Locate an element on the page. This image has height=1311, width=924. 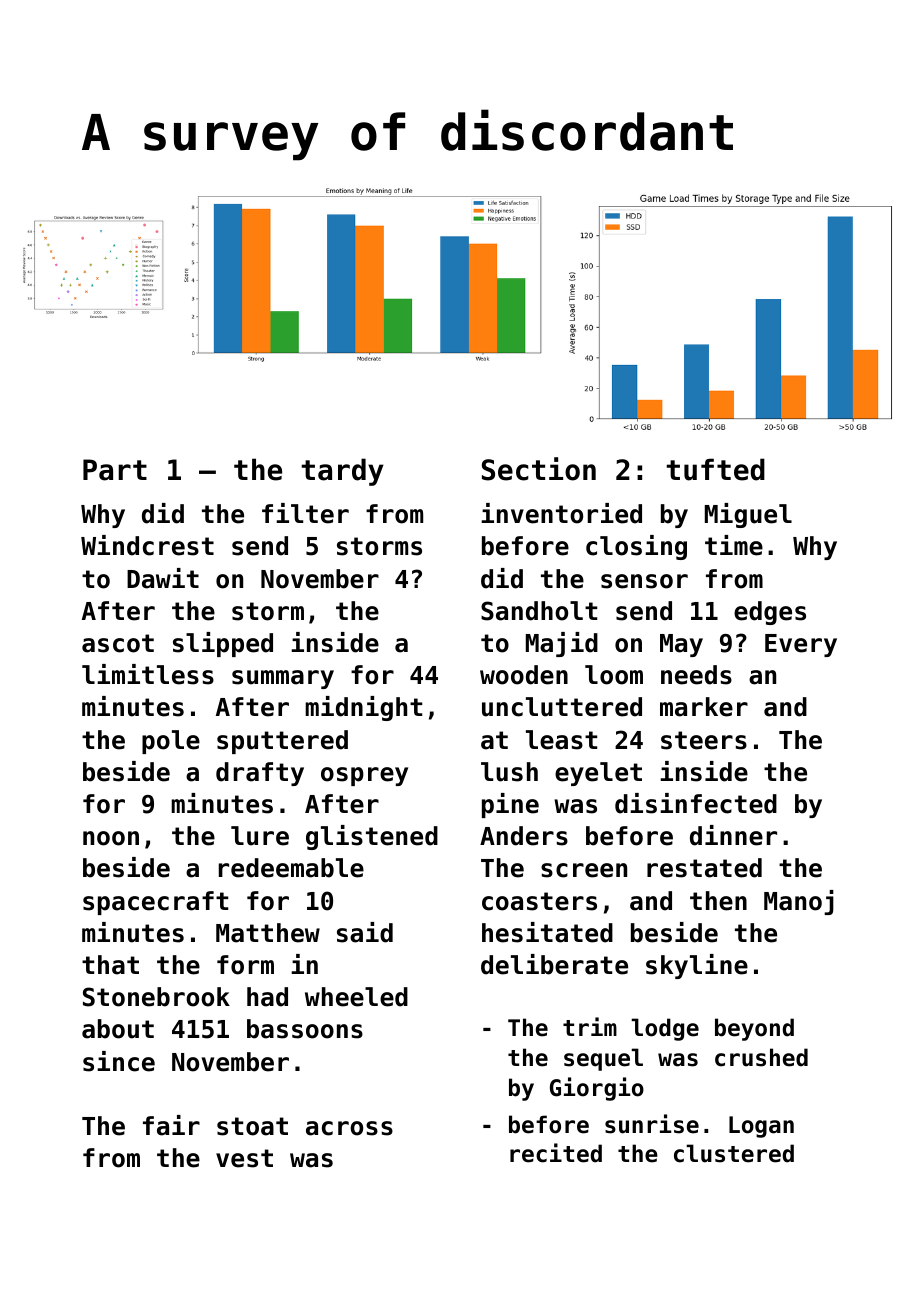
tardy is located at coordinates (343, 472).
